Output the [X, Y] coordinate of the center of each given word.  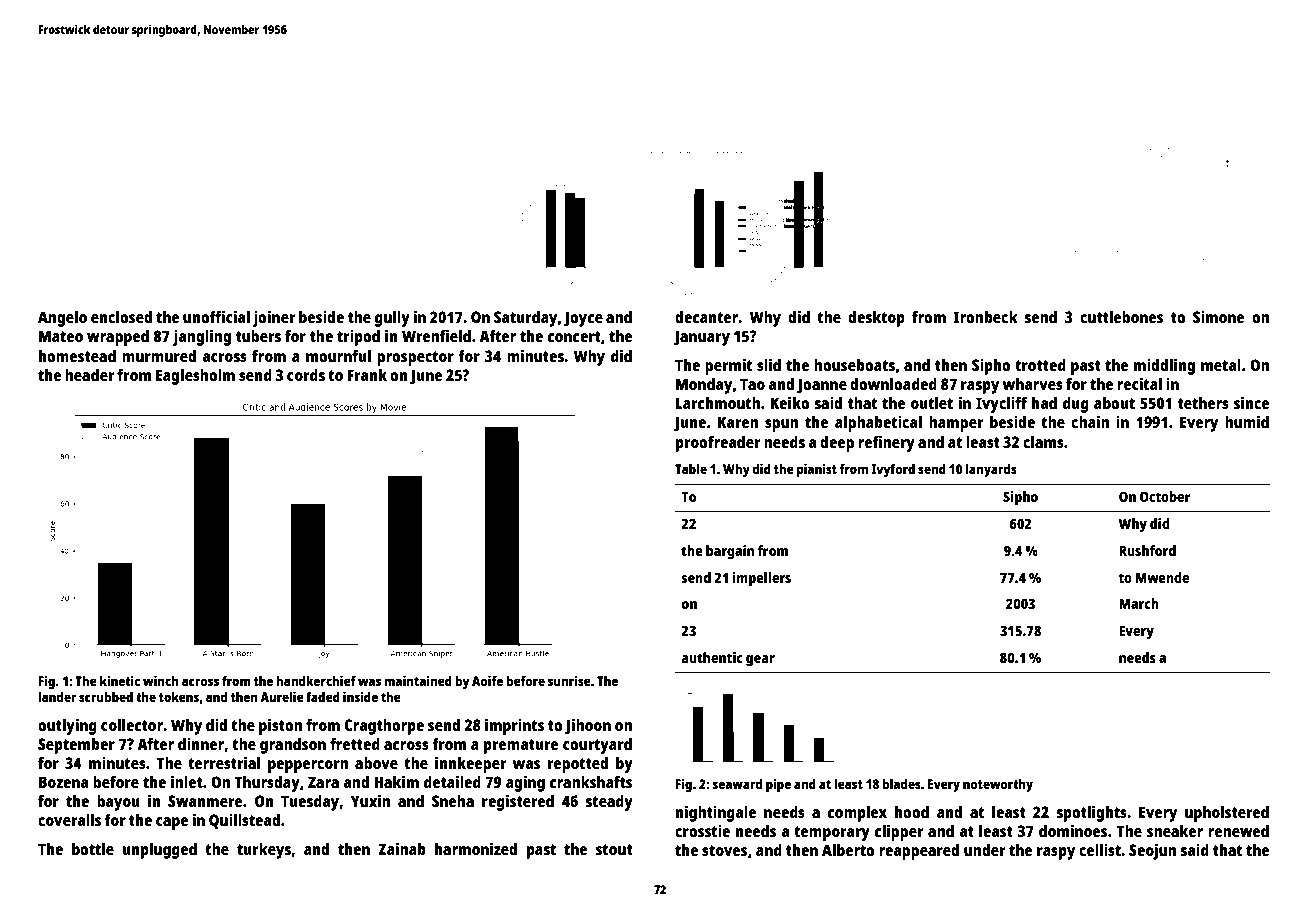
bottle [93, 849]
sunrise [569, 680]
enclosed [121, 317]
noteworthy [998, 785]
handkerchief [316, 680]
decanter [707, 317]
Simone [1218, 316]
